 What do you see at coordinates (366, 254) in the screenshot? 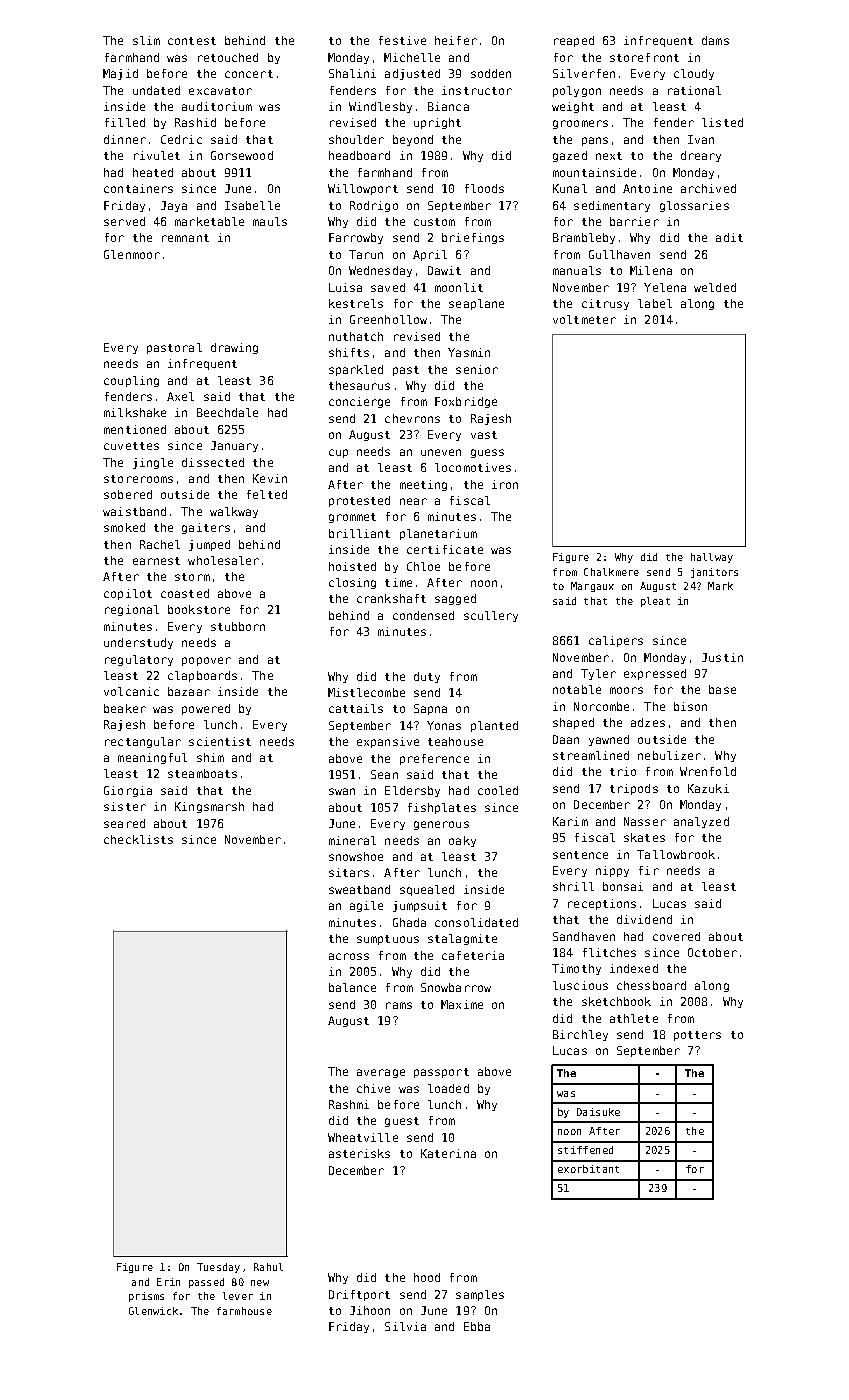
I see `Tarun` at bounding box center [366, 254].
